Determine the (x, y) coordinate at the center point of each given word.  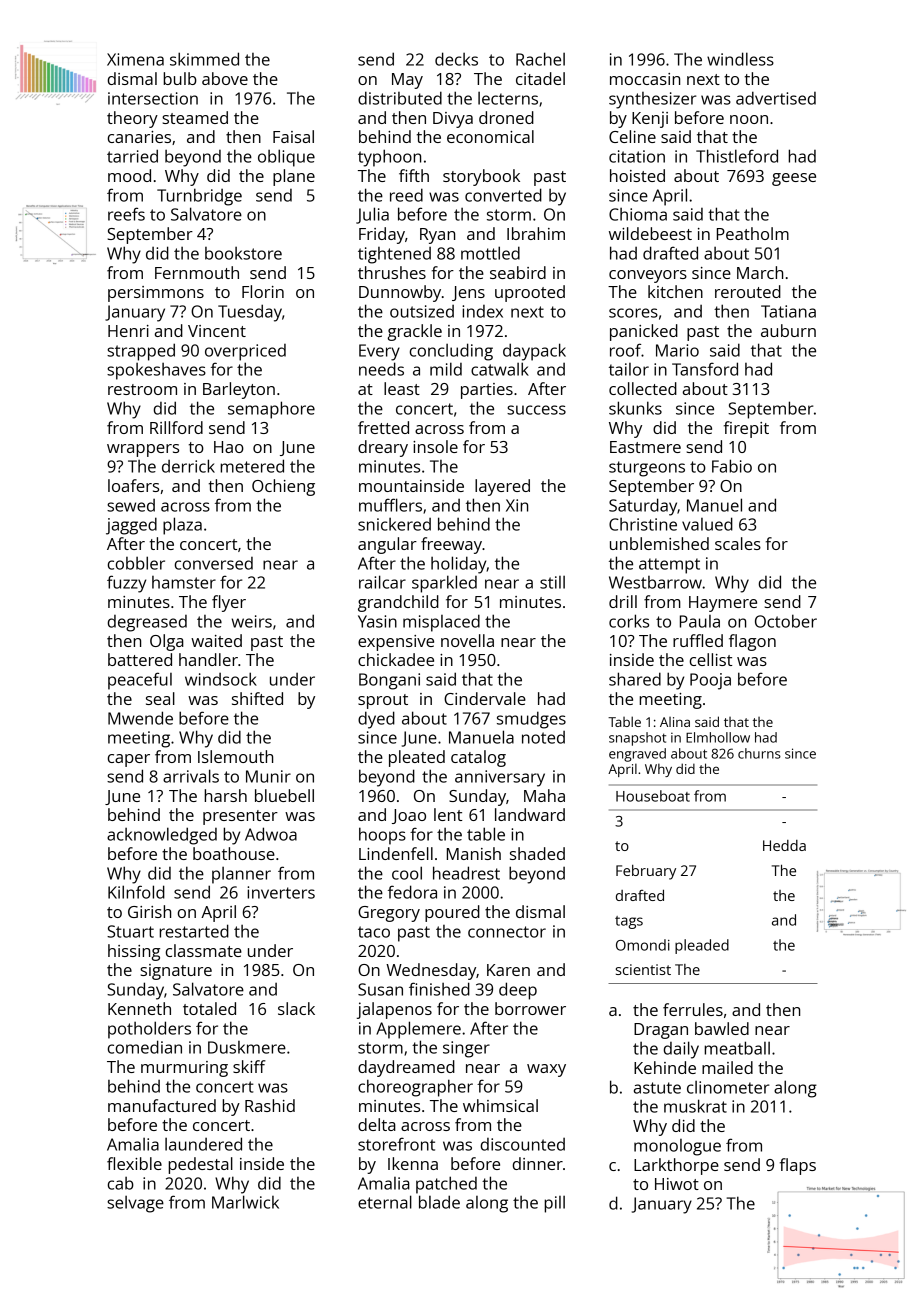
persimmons (156, 294)
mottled (490, 253)
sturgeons (647, 469)
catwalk (500, 369)
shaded (537, 853)
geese (794, 179)
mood (129, 175)
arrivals (191, 776)
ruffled (698, 640)
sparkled (444, 584)
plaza (182, 526)
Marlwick (245, 1202)
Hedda (784, 845)
